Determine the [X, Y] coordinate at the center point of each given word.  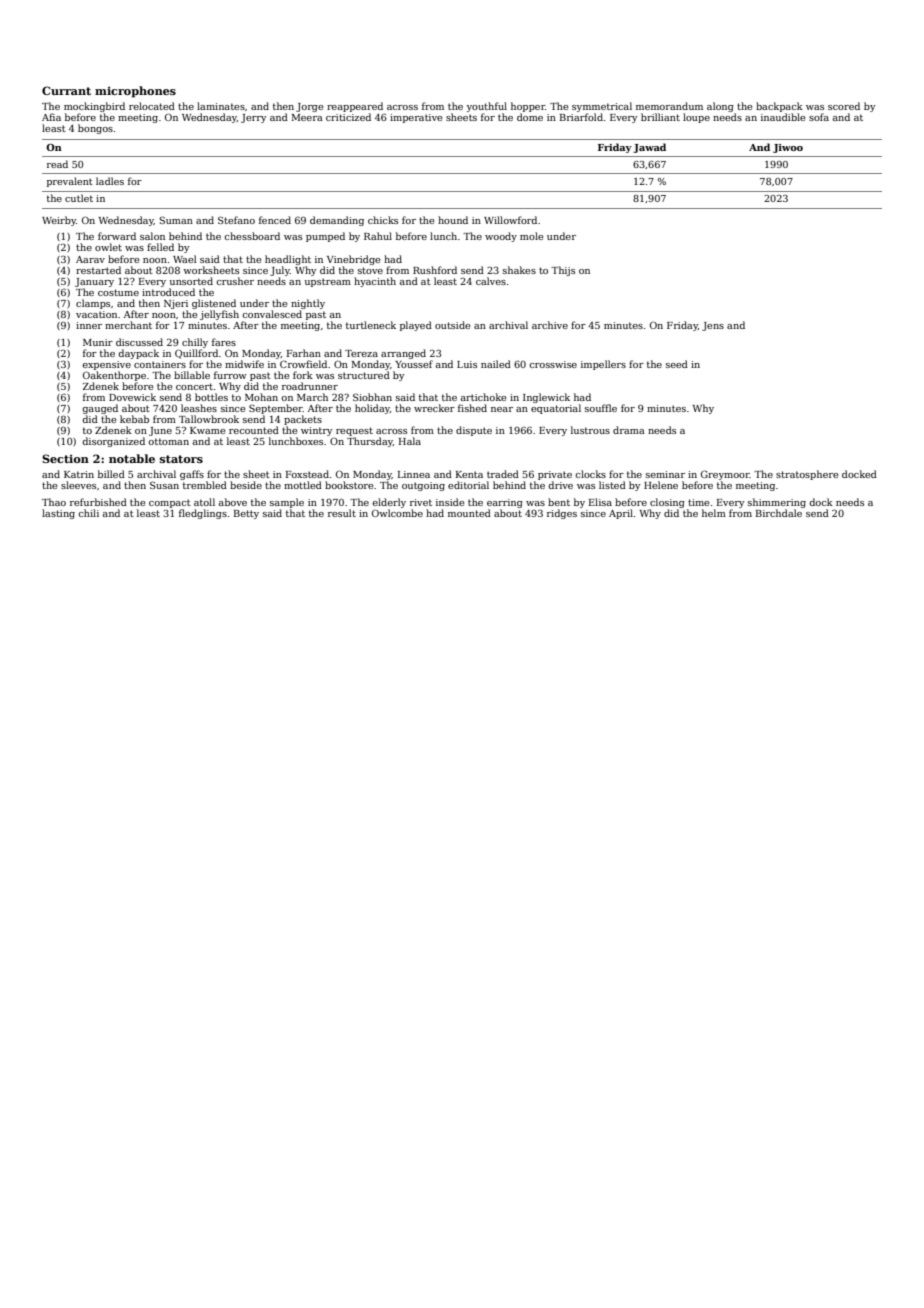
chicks [383, 220]
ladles [110, 181]
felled [160, 247]
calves [491, 281]
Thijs [563, 271]
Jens [713, 326]
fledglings [203, 514]
